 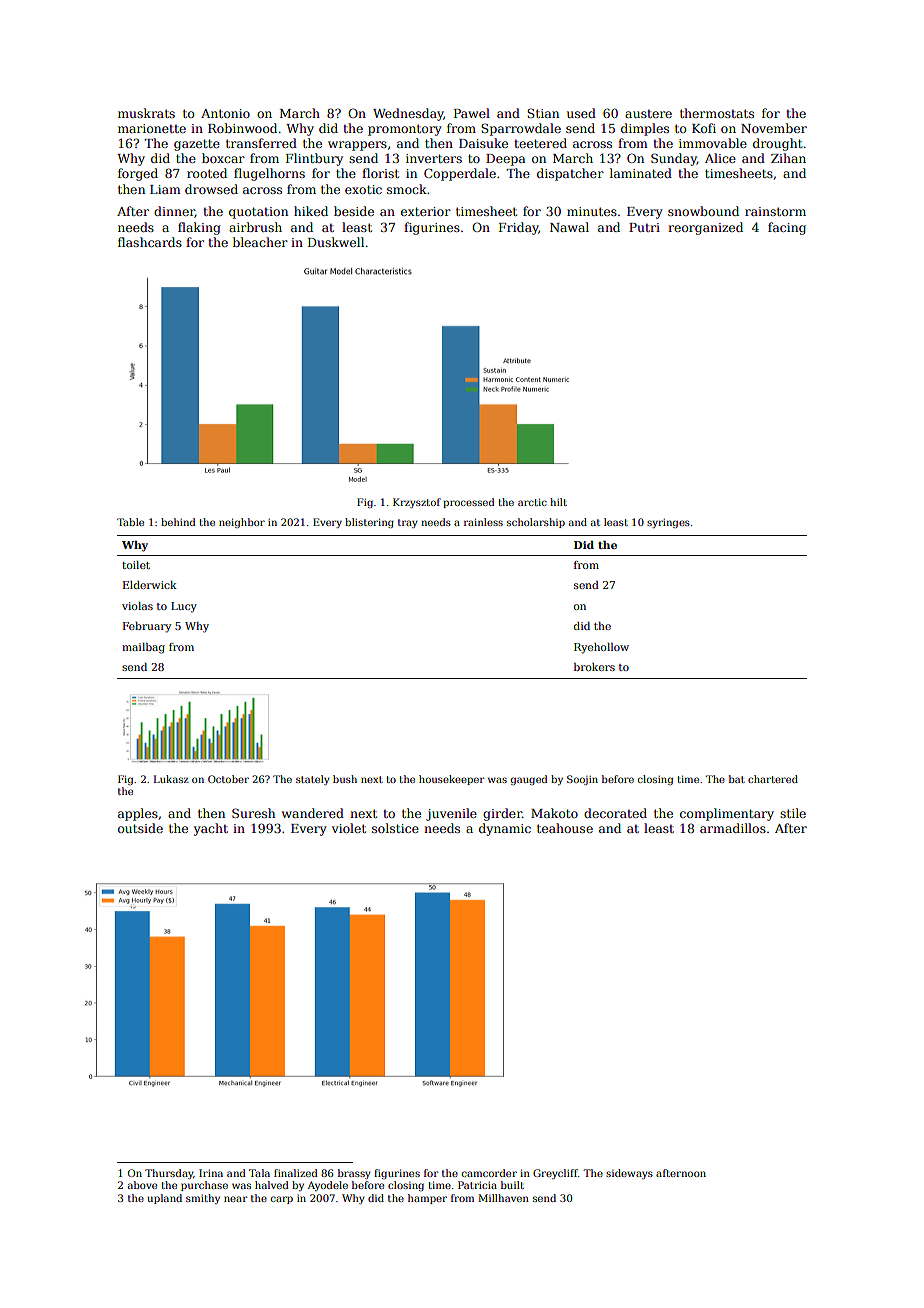 I want to click on Soojin, so click(x=582, y=780).
